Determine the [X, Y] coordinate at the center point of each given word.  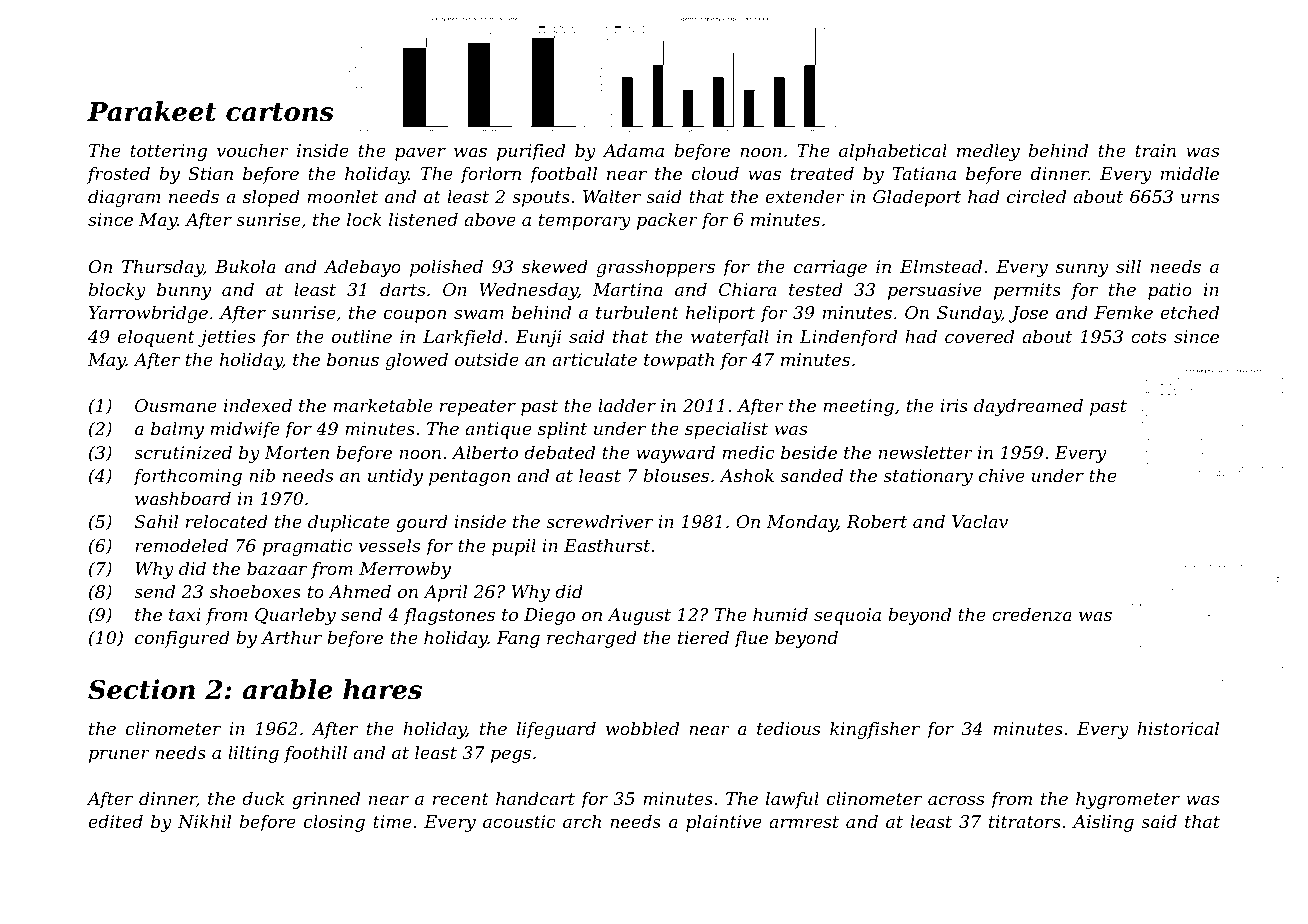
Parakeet [151, 111]
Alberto [485, 452]
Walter [612, 196]
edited [116, 821]
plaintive [723, 823]
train [1155, 150]
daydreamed [1028, 407]
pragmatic [307, 547]
